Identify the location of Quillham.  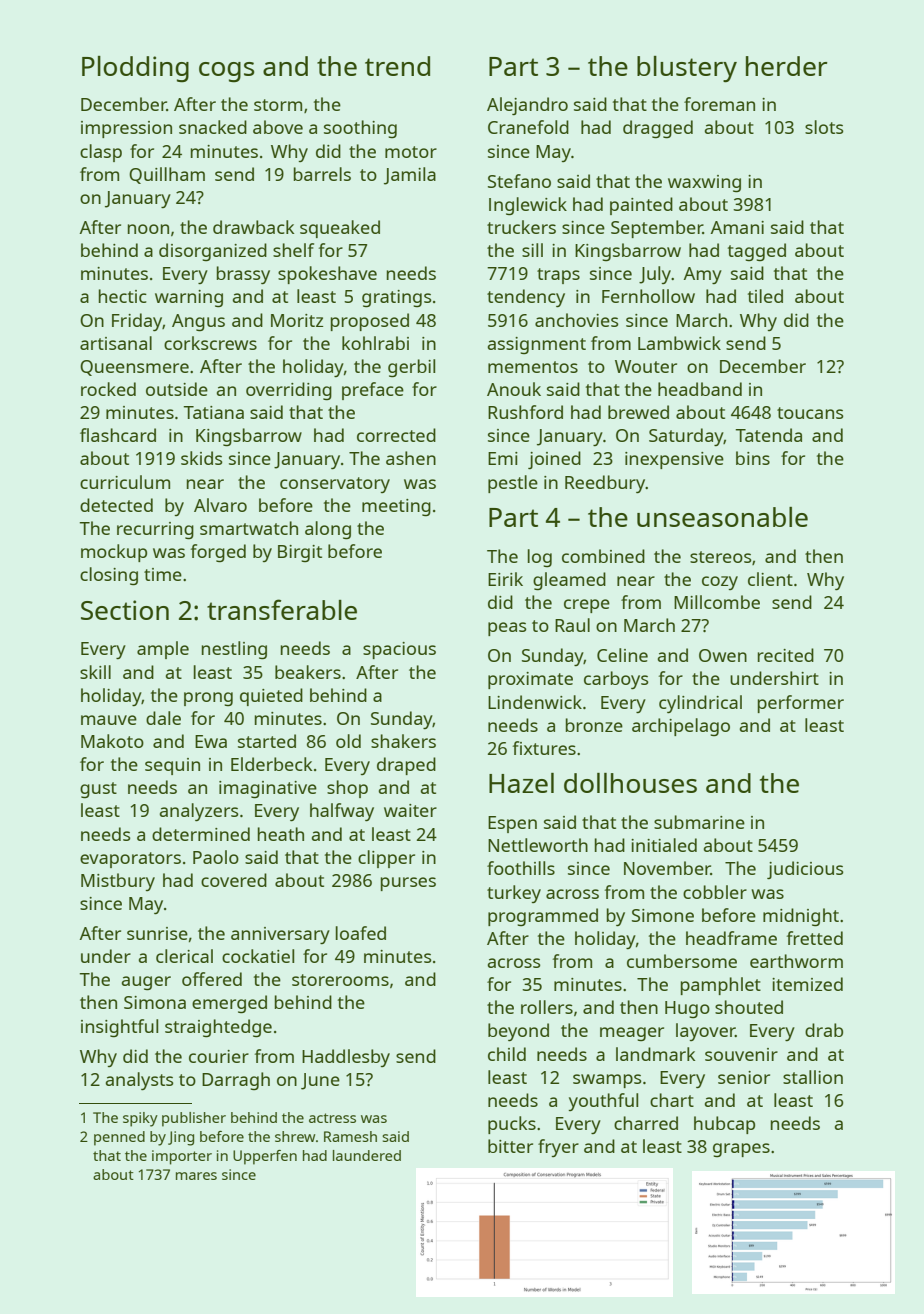
(167, 175).
